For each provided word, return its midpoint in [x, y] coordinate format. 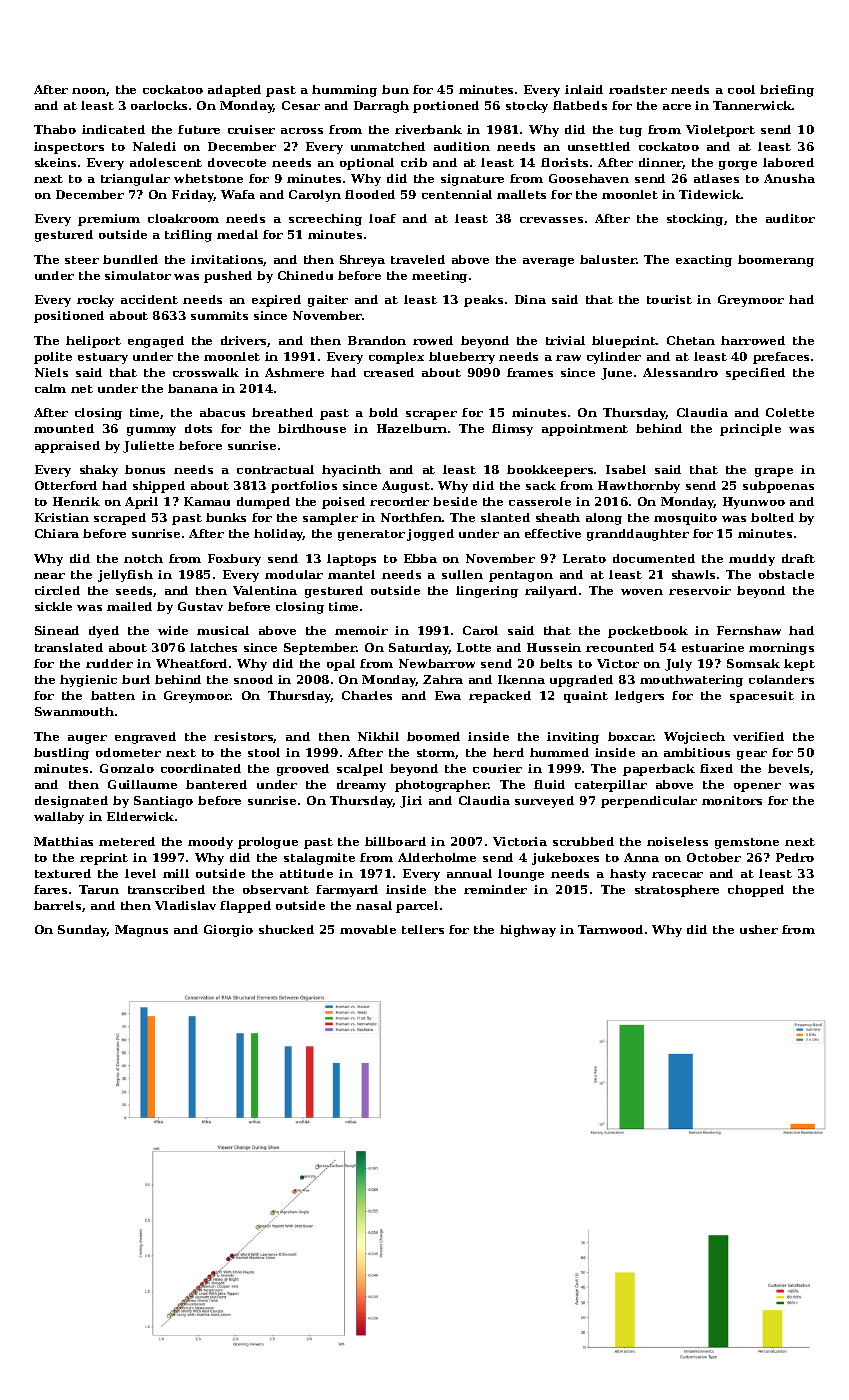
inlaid [584, 89]
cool [741, 89]
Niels [51, 372]
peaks [483, 301]
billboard [395, 841]
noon [89, 92]
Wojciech [694, 738]
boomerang [776, 261]
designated [71, 802]
